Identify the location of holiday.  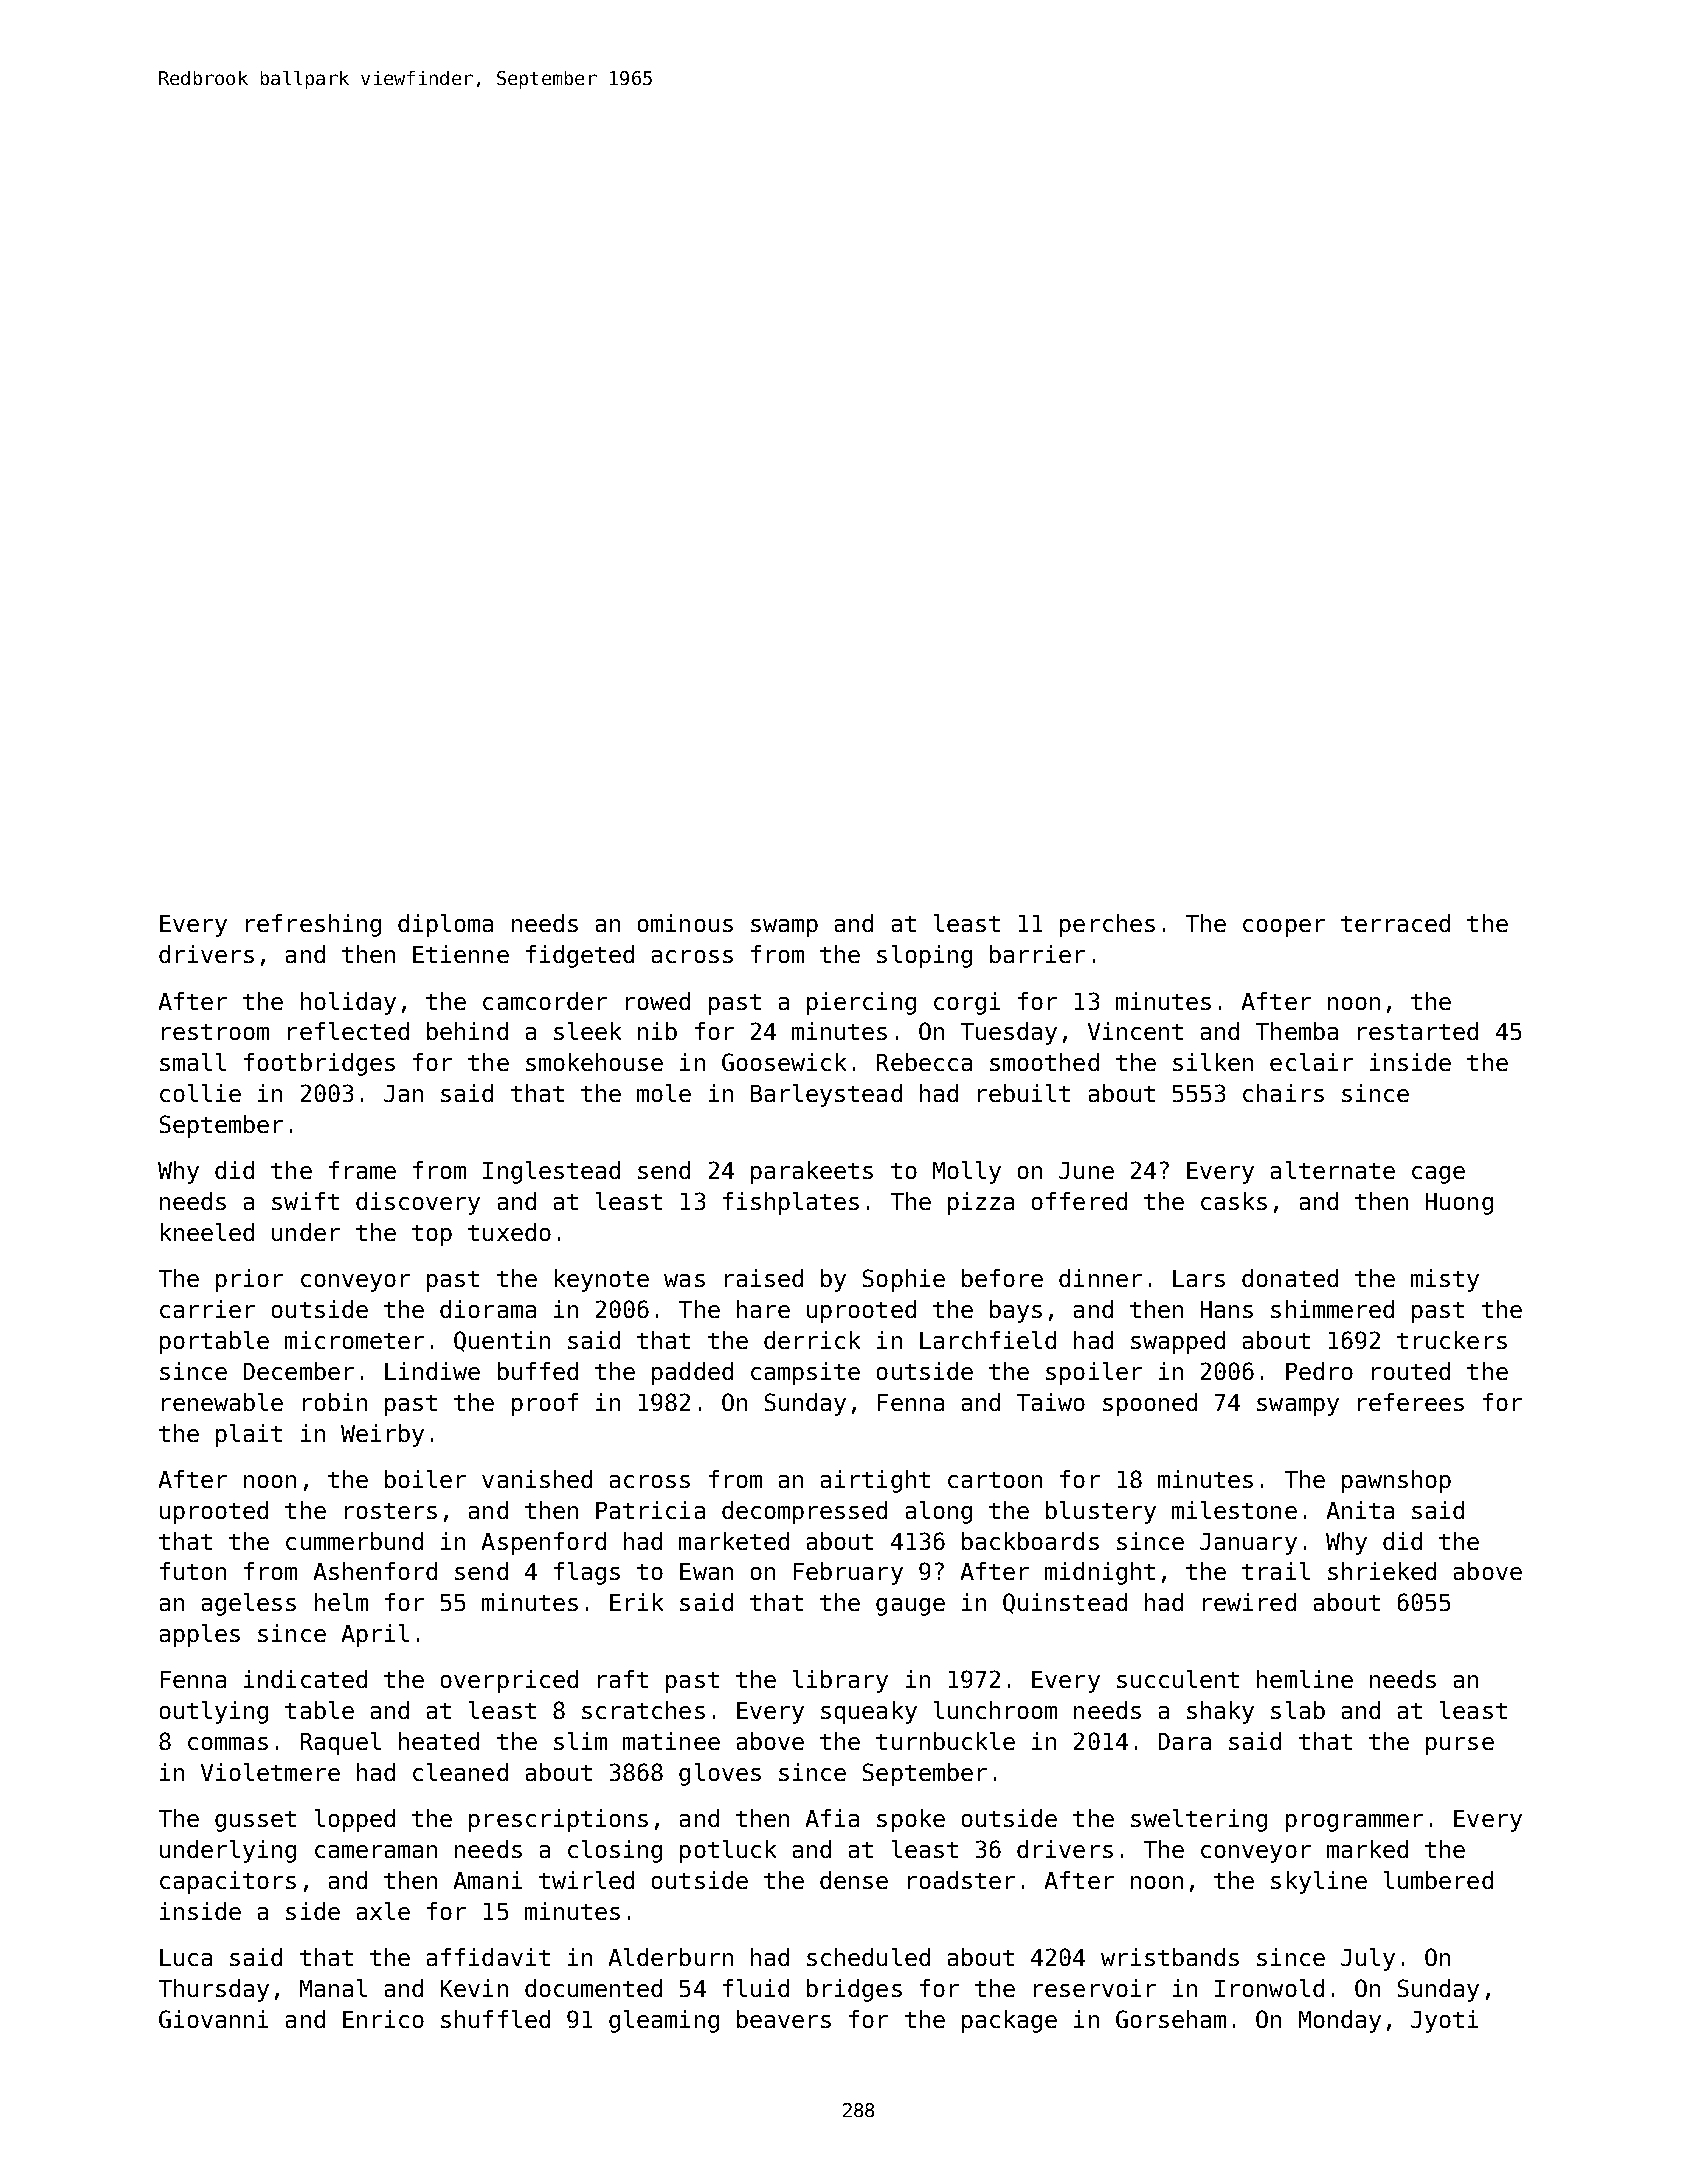
(348, 1003).
